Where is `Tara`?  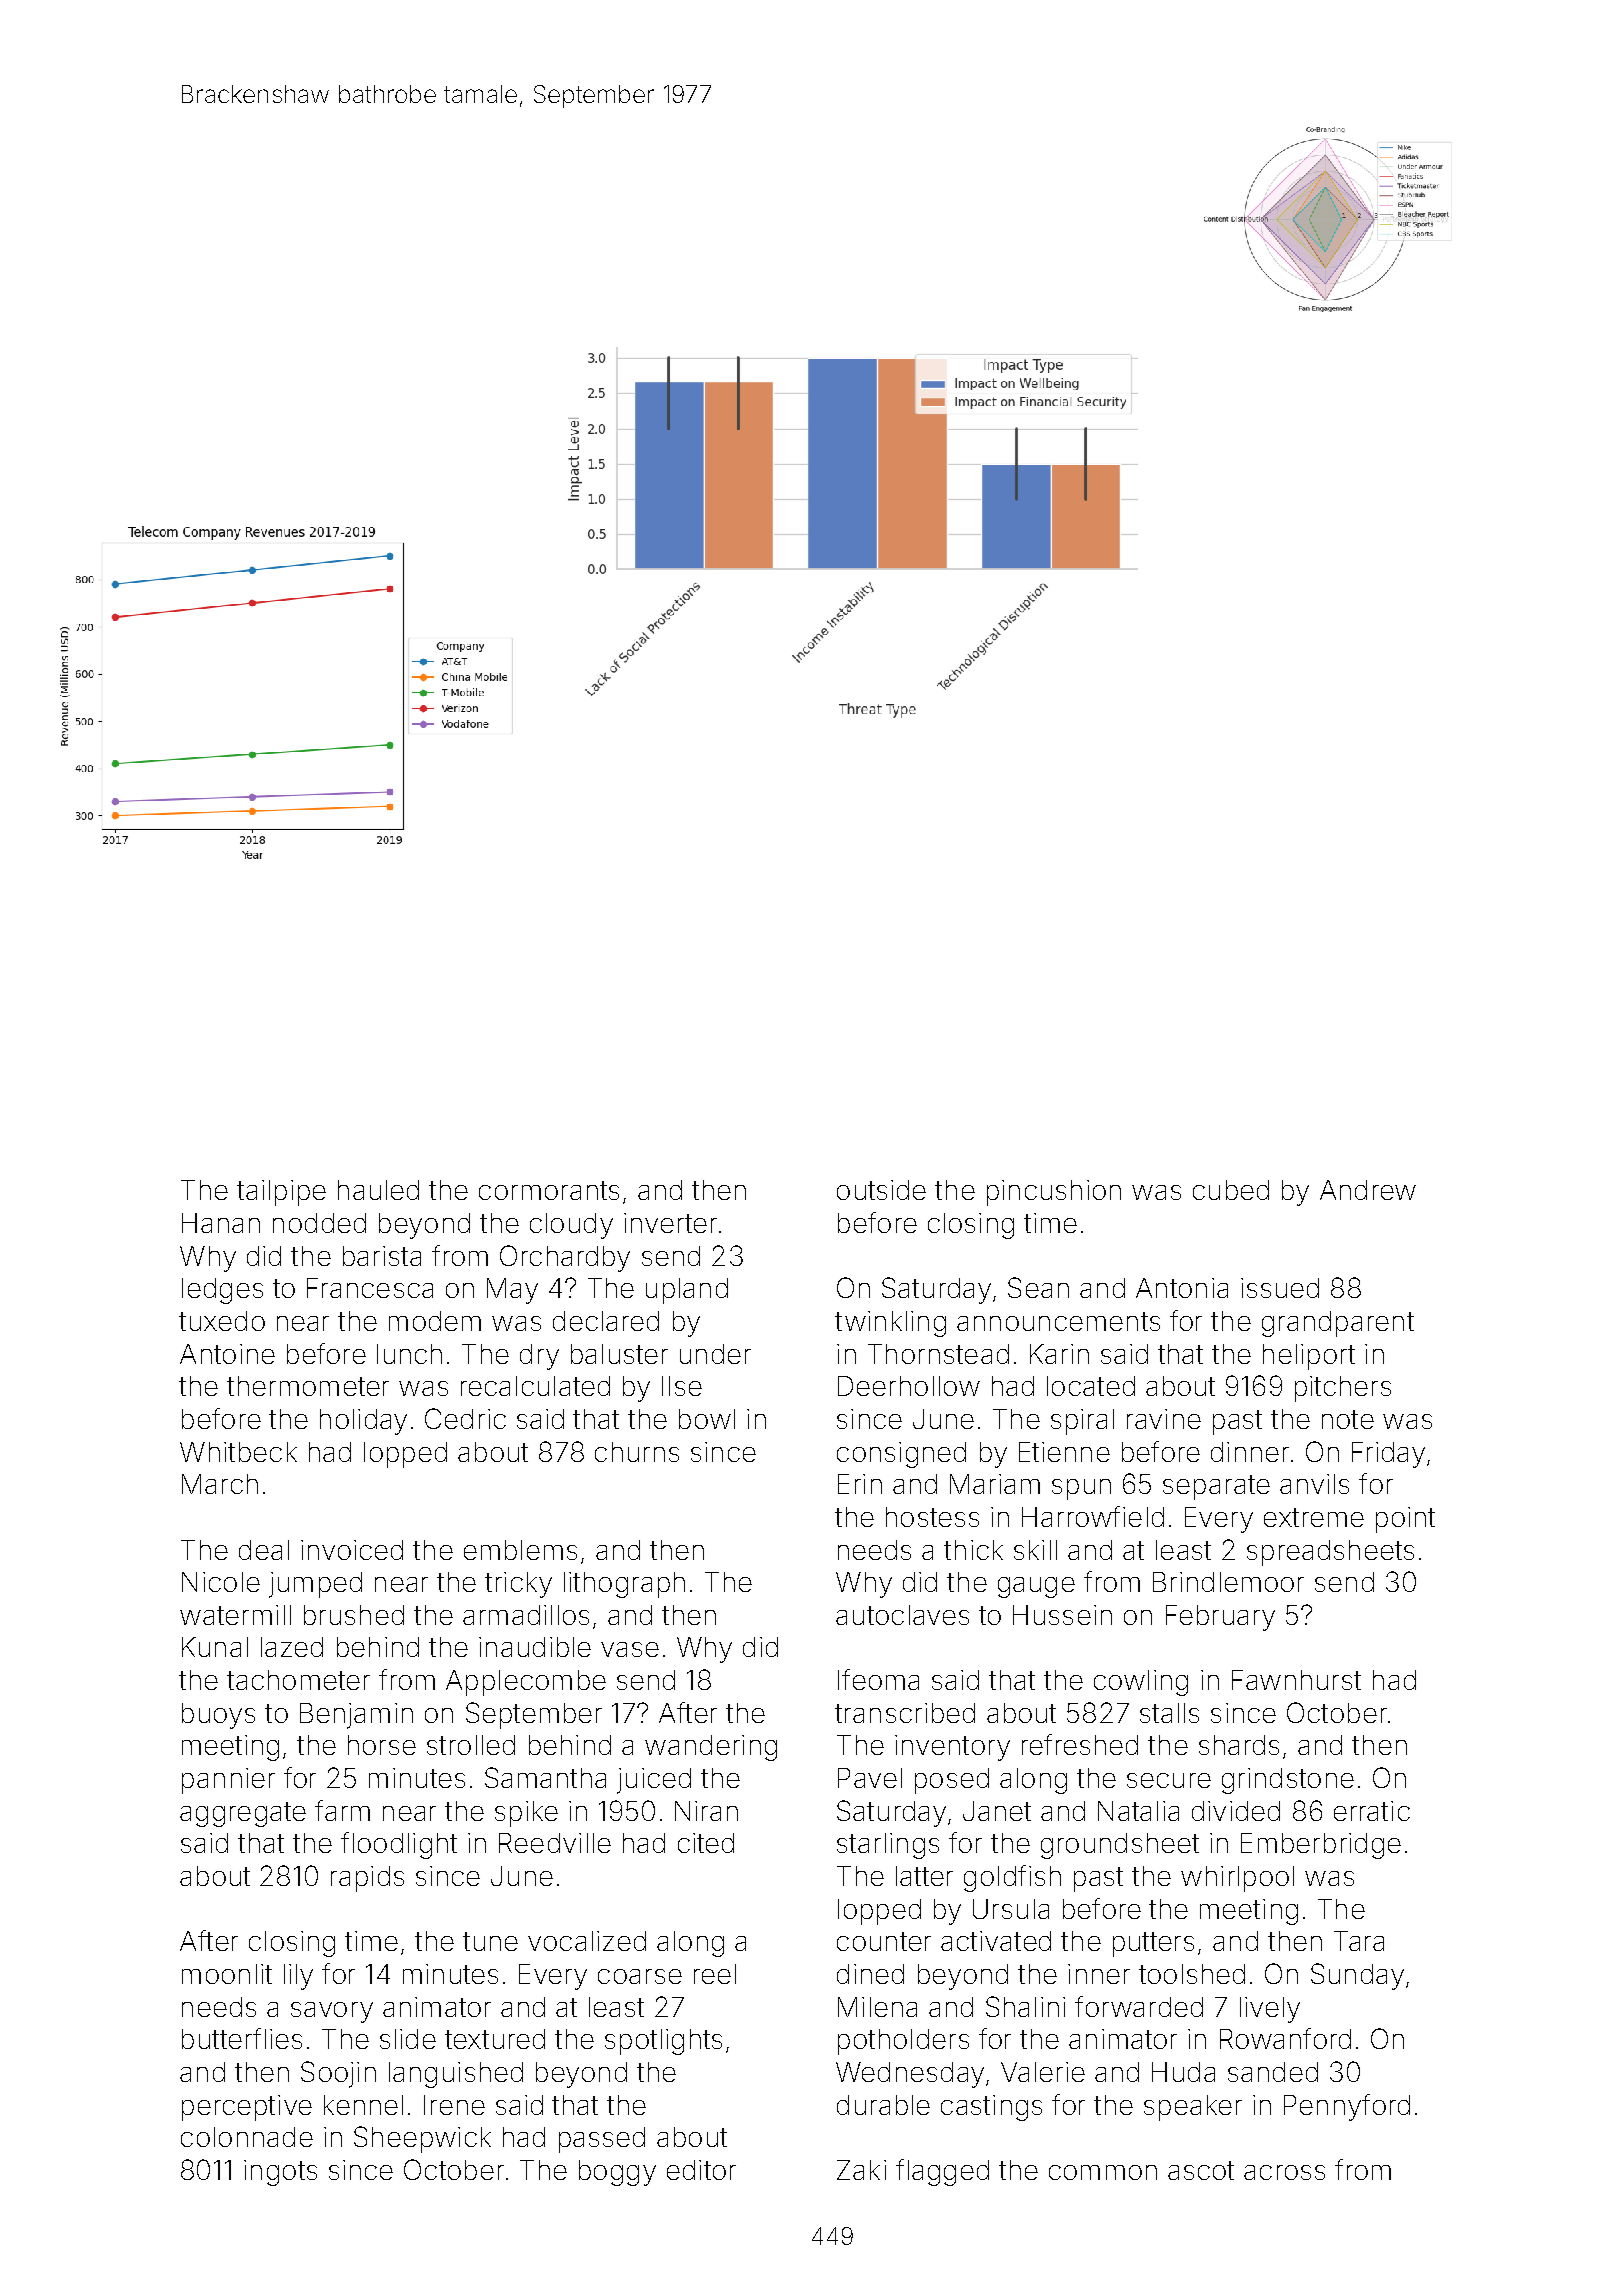
Tara is located at coordinates (1359, 1941).
